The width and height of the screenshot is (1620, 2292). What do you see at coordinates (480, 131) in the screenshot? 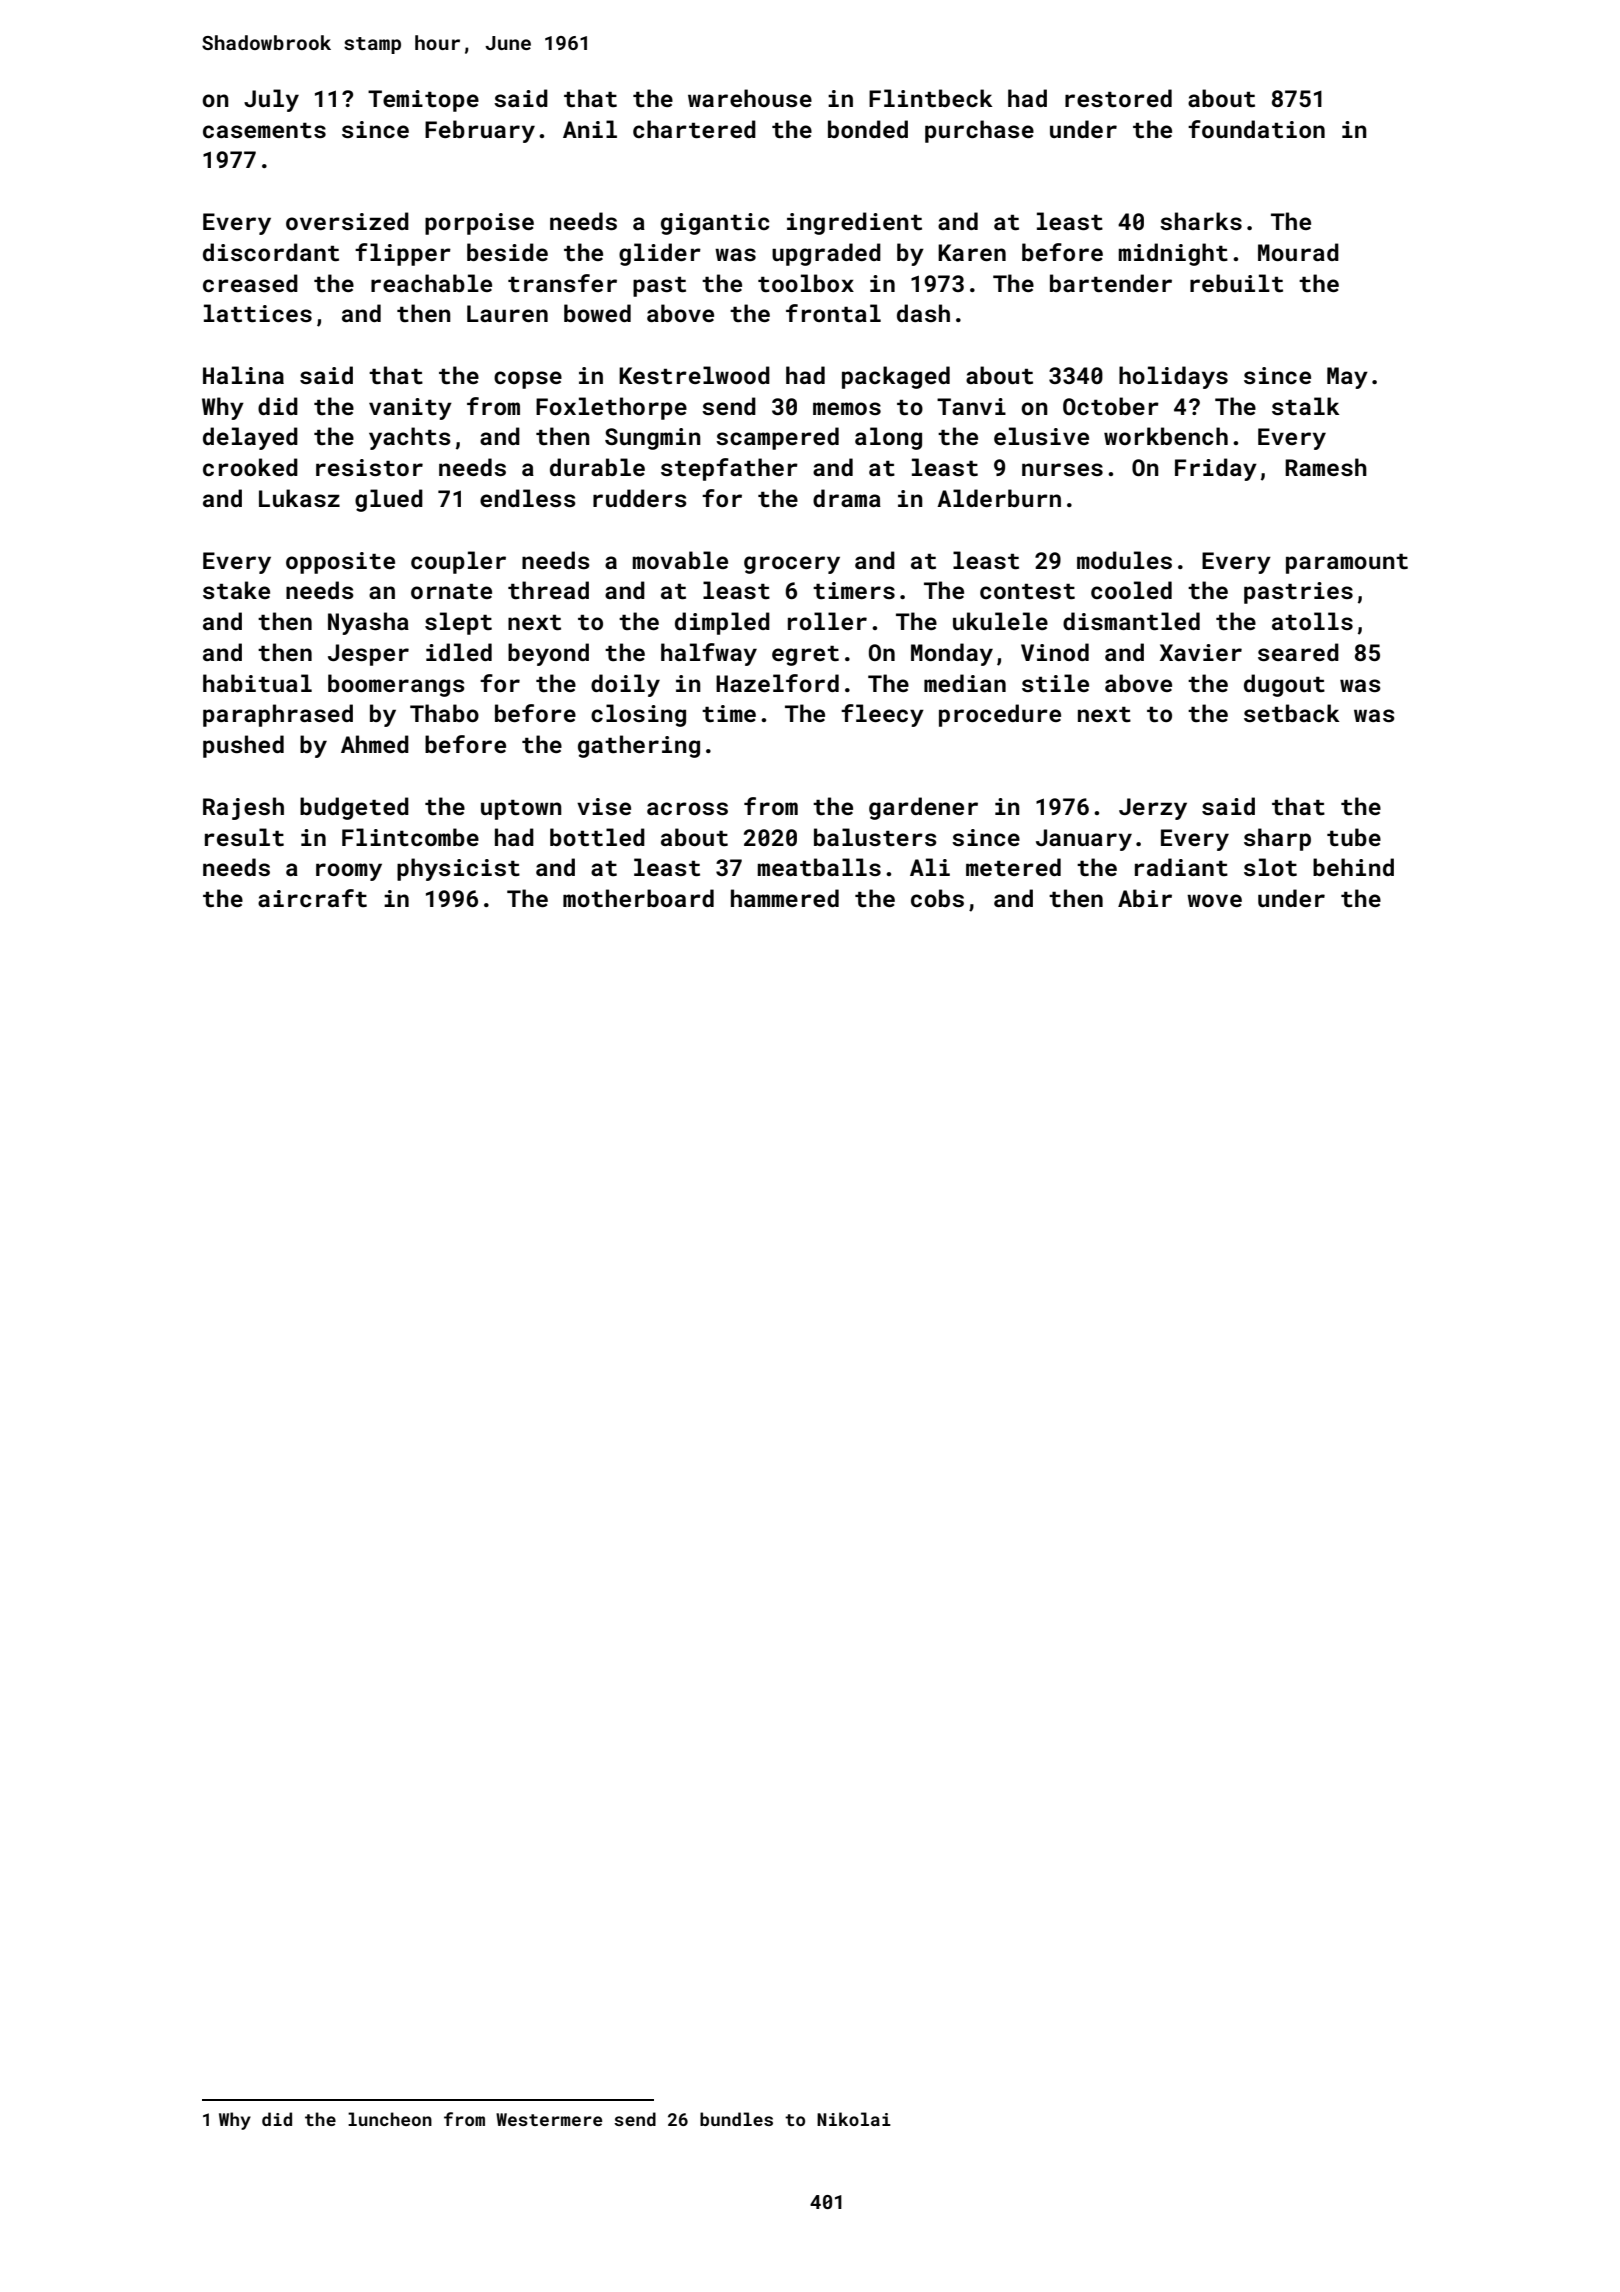
I see `February` at bounding box center [480, 131].
